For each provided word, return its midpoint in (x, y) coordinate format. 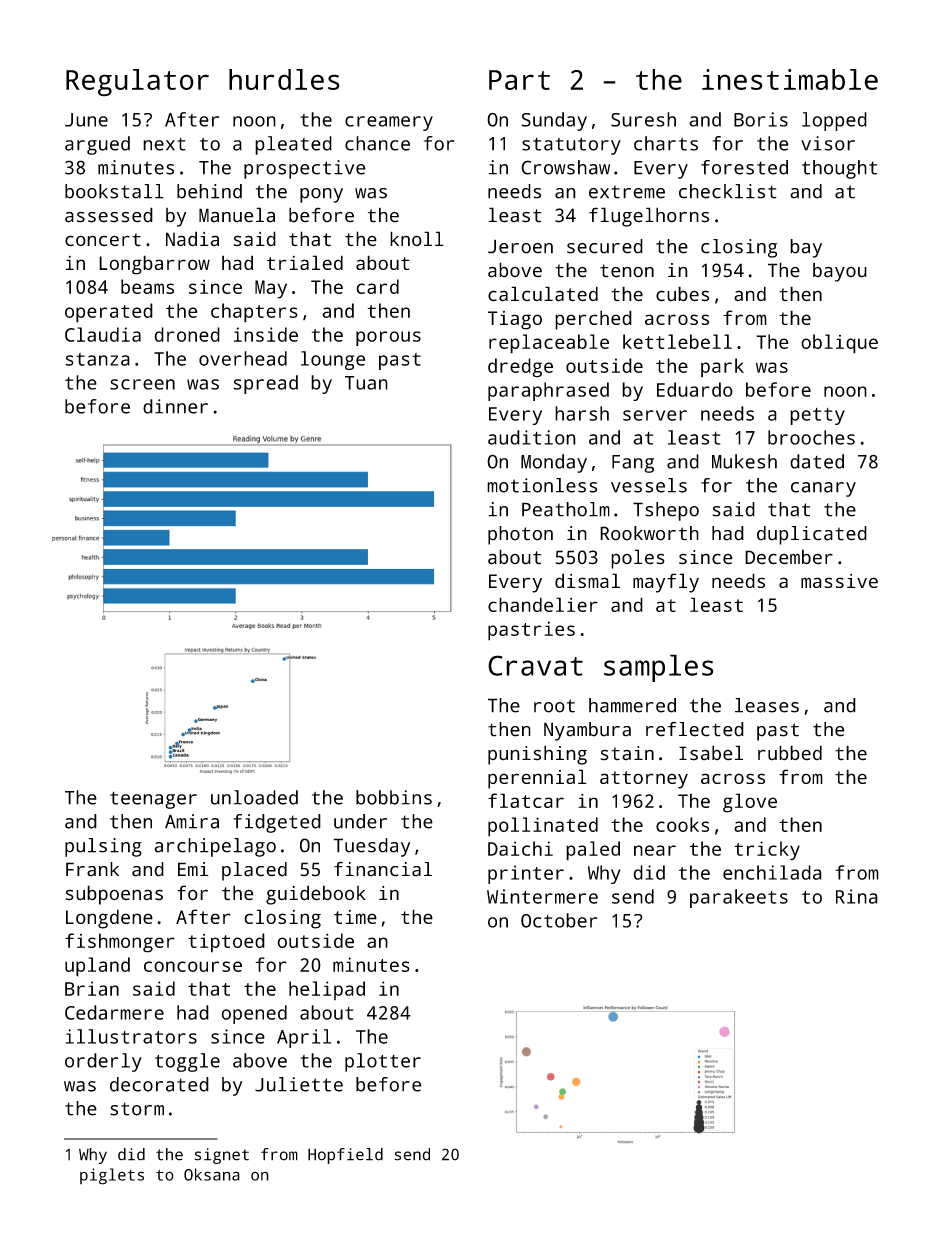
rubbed (790, 753)
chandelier (543, 604)
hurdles (284, 79)
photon (520, 535)
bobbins (394, 797)
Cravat (535, 665)
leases (767, 705)
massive (839, 581)
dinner (175, 406)
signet (222, 1156)
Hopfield (345, 1156)
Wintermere (542, 896)
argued (97, 145)
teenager (153, 800)
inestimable (790, 79)
